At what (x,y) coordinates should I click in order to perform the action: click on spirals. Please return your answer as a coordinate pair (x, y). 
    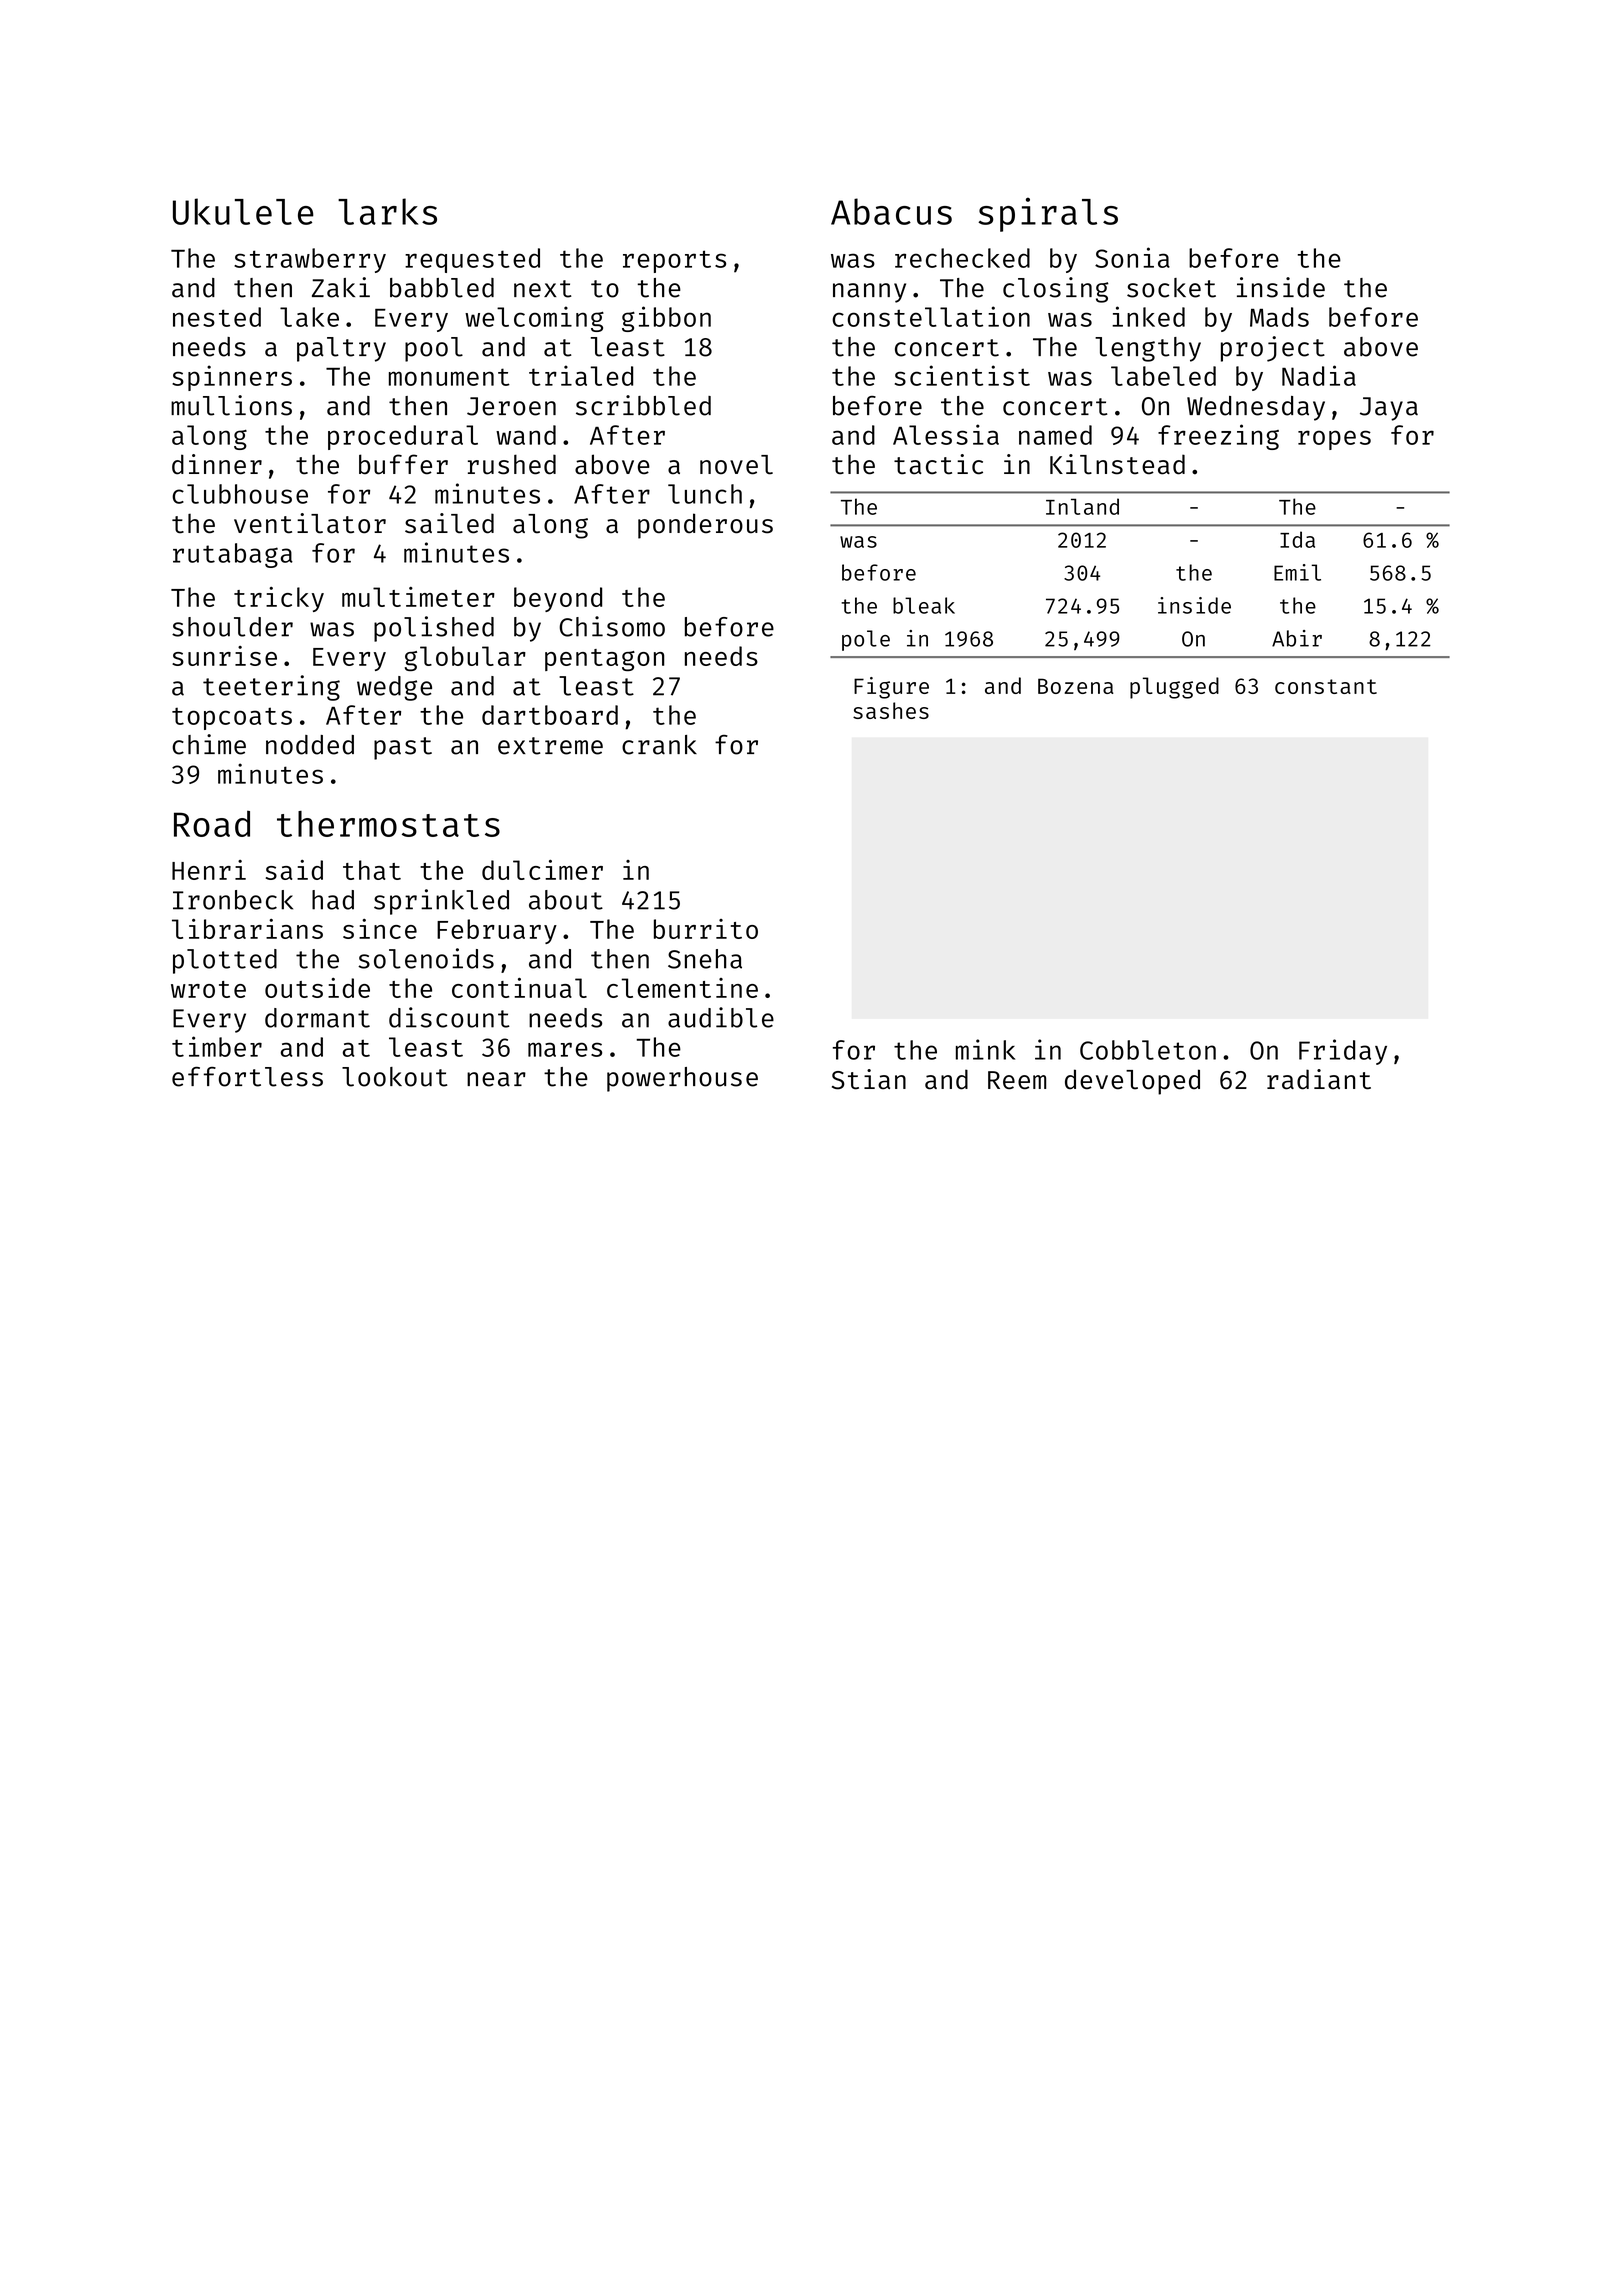
    Looking at the image, I should click on (1048, 214).
